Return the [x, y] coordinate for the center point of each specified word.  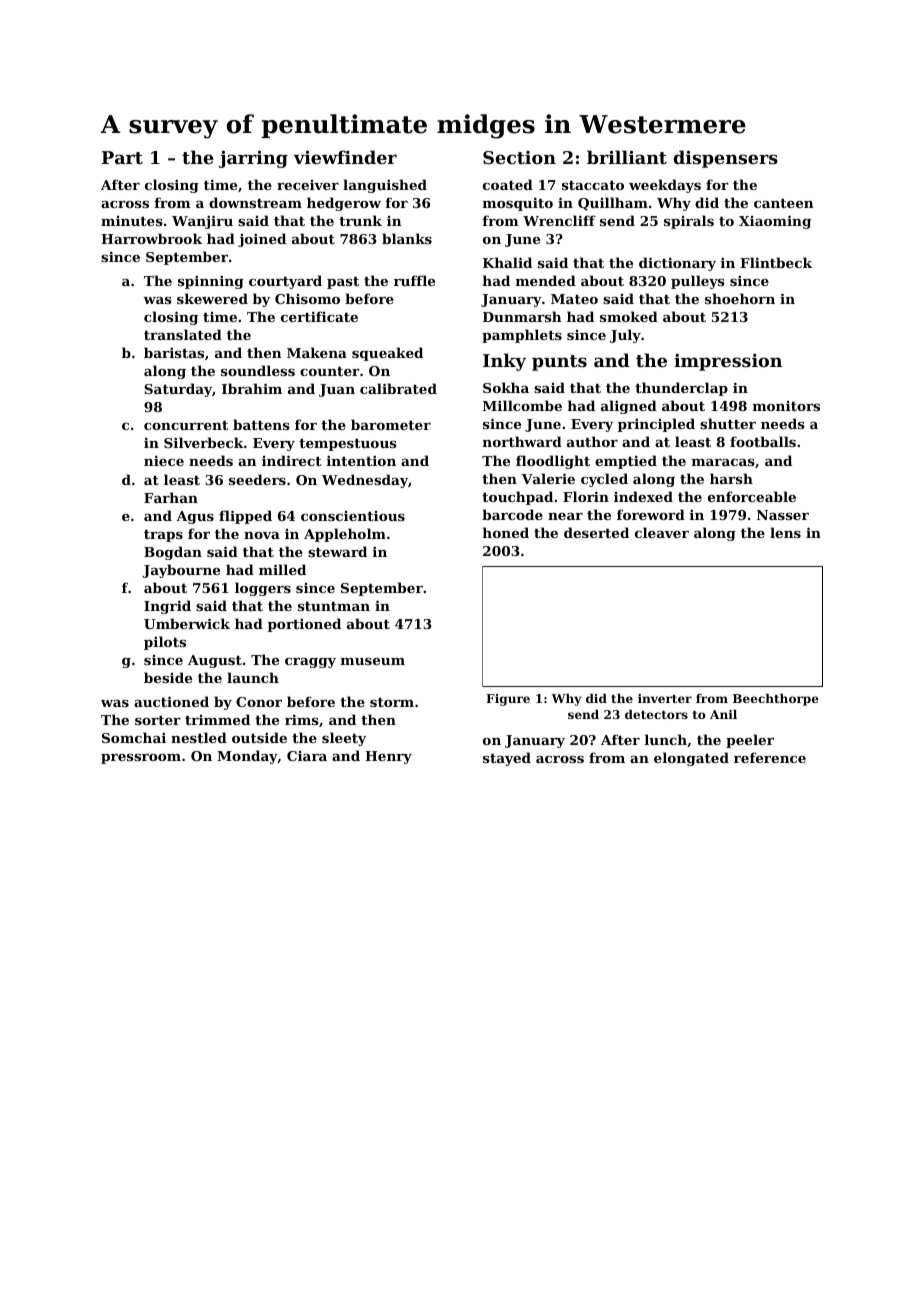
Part [122, 157]
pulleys [698, 282]
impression [728, 362]
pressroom [141, 759]
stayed [507, 759]
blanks [407, 238]
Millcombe [522, 405]
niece [164, 460]
